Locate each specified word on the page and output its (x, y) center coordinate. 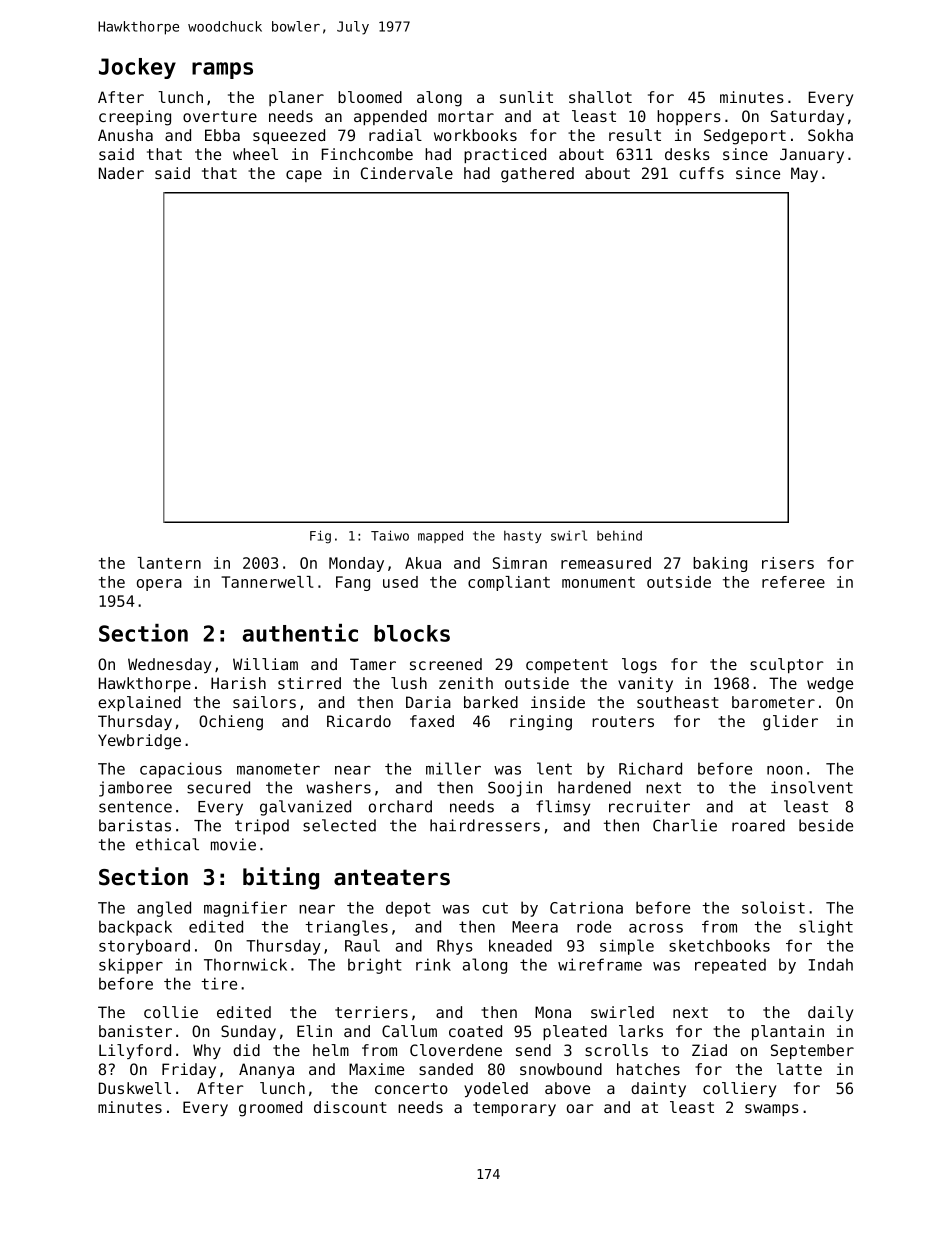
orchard (400, 806)
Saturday (807, 117)
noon (784, 770)
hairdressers (485, 825)
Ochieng (231, 723)
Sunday (248, 1032)
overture (220, 116)
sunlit (526, 97)
